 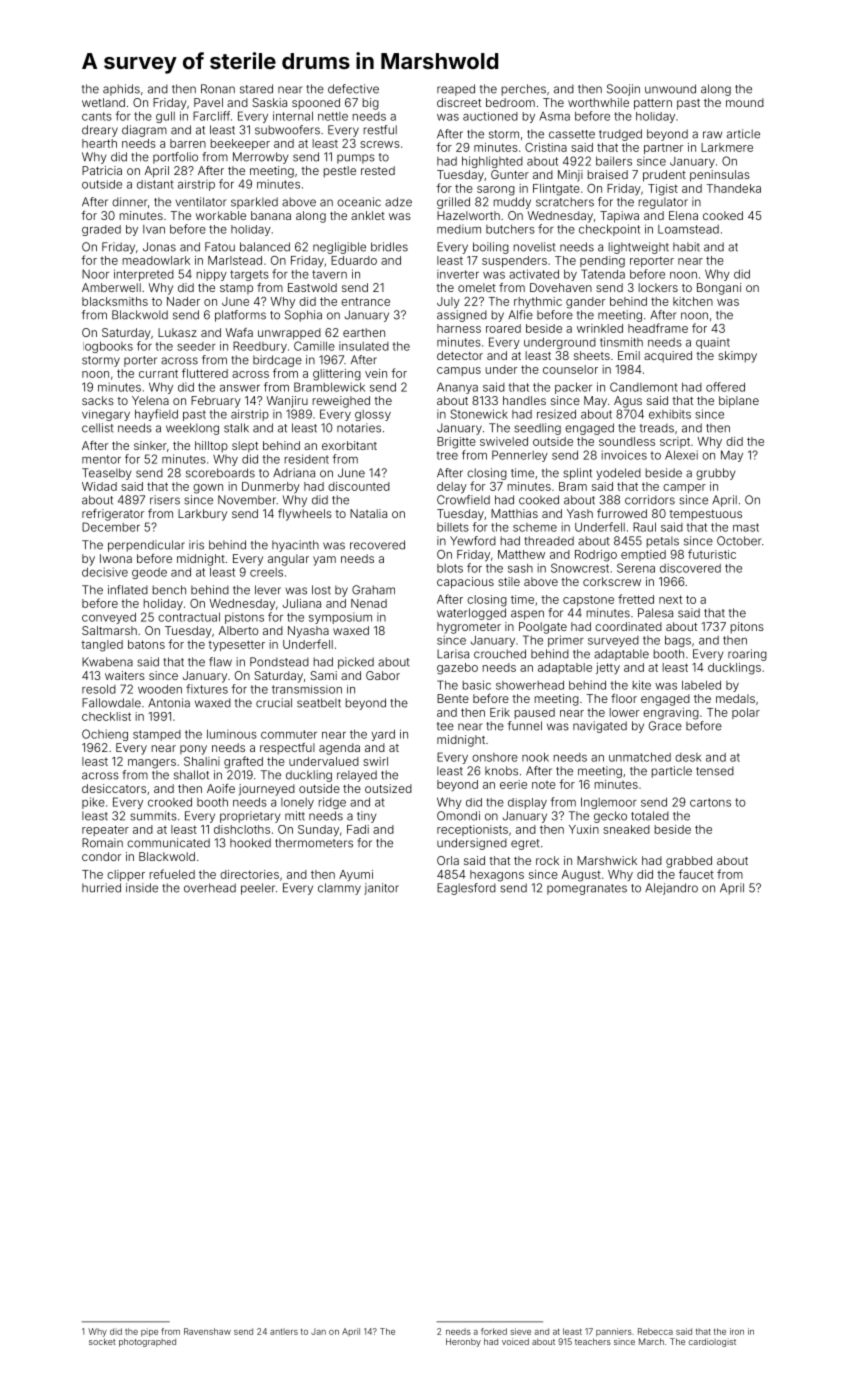 What do you see at coordinates (121, 90) in the screenshot?
I see `aphids` at bounding box center [121, 90].
